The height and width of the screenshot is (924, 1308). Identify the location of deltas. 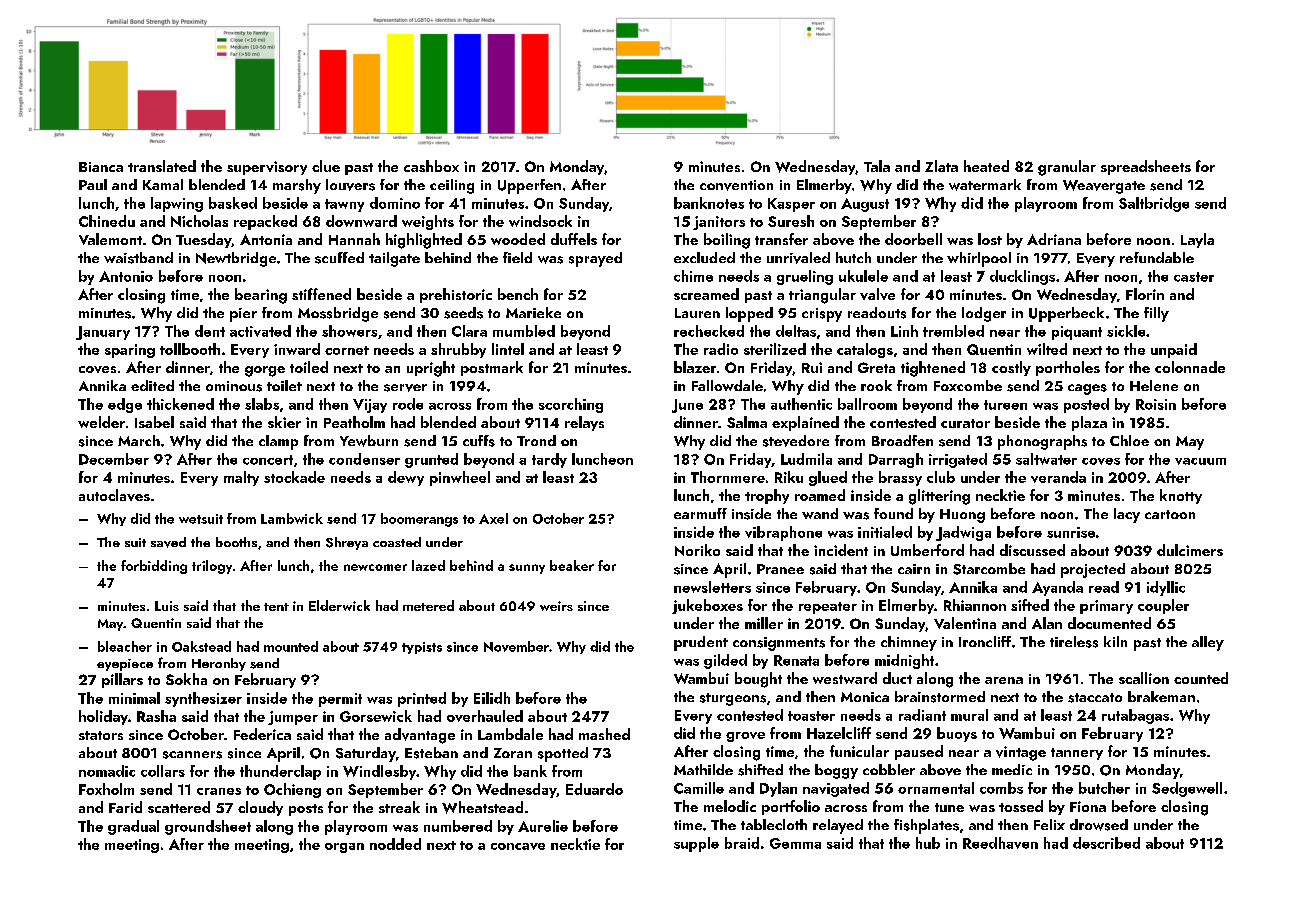
(796, 331).
